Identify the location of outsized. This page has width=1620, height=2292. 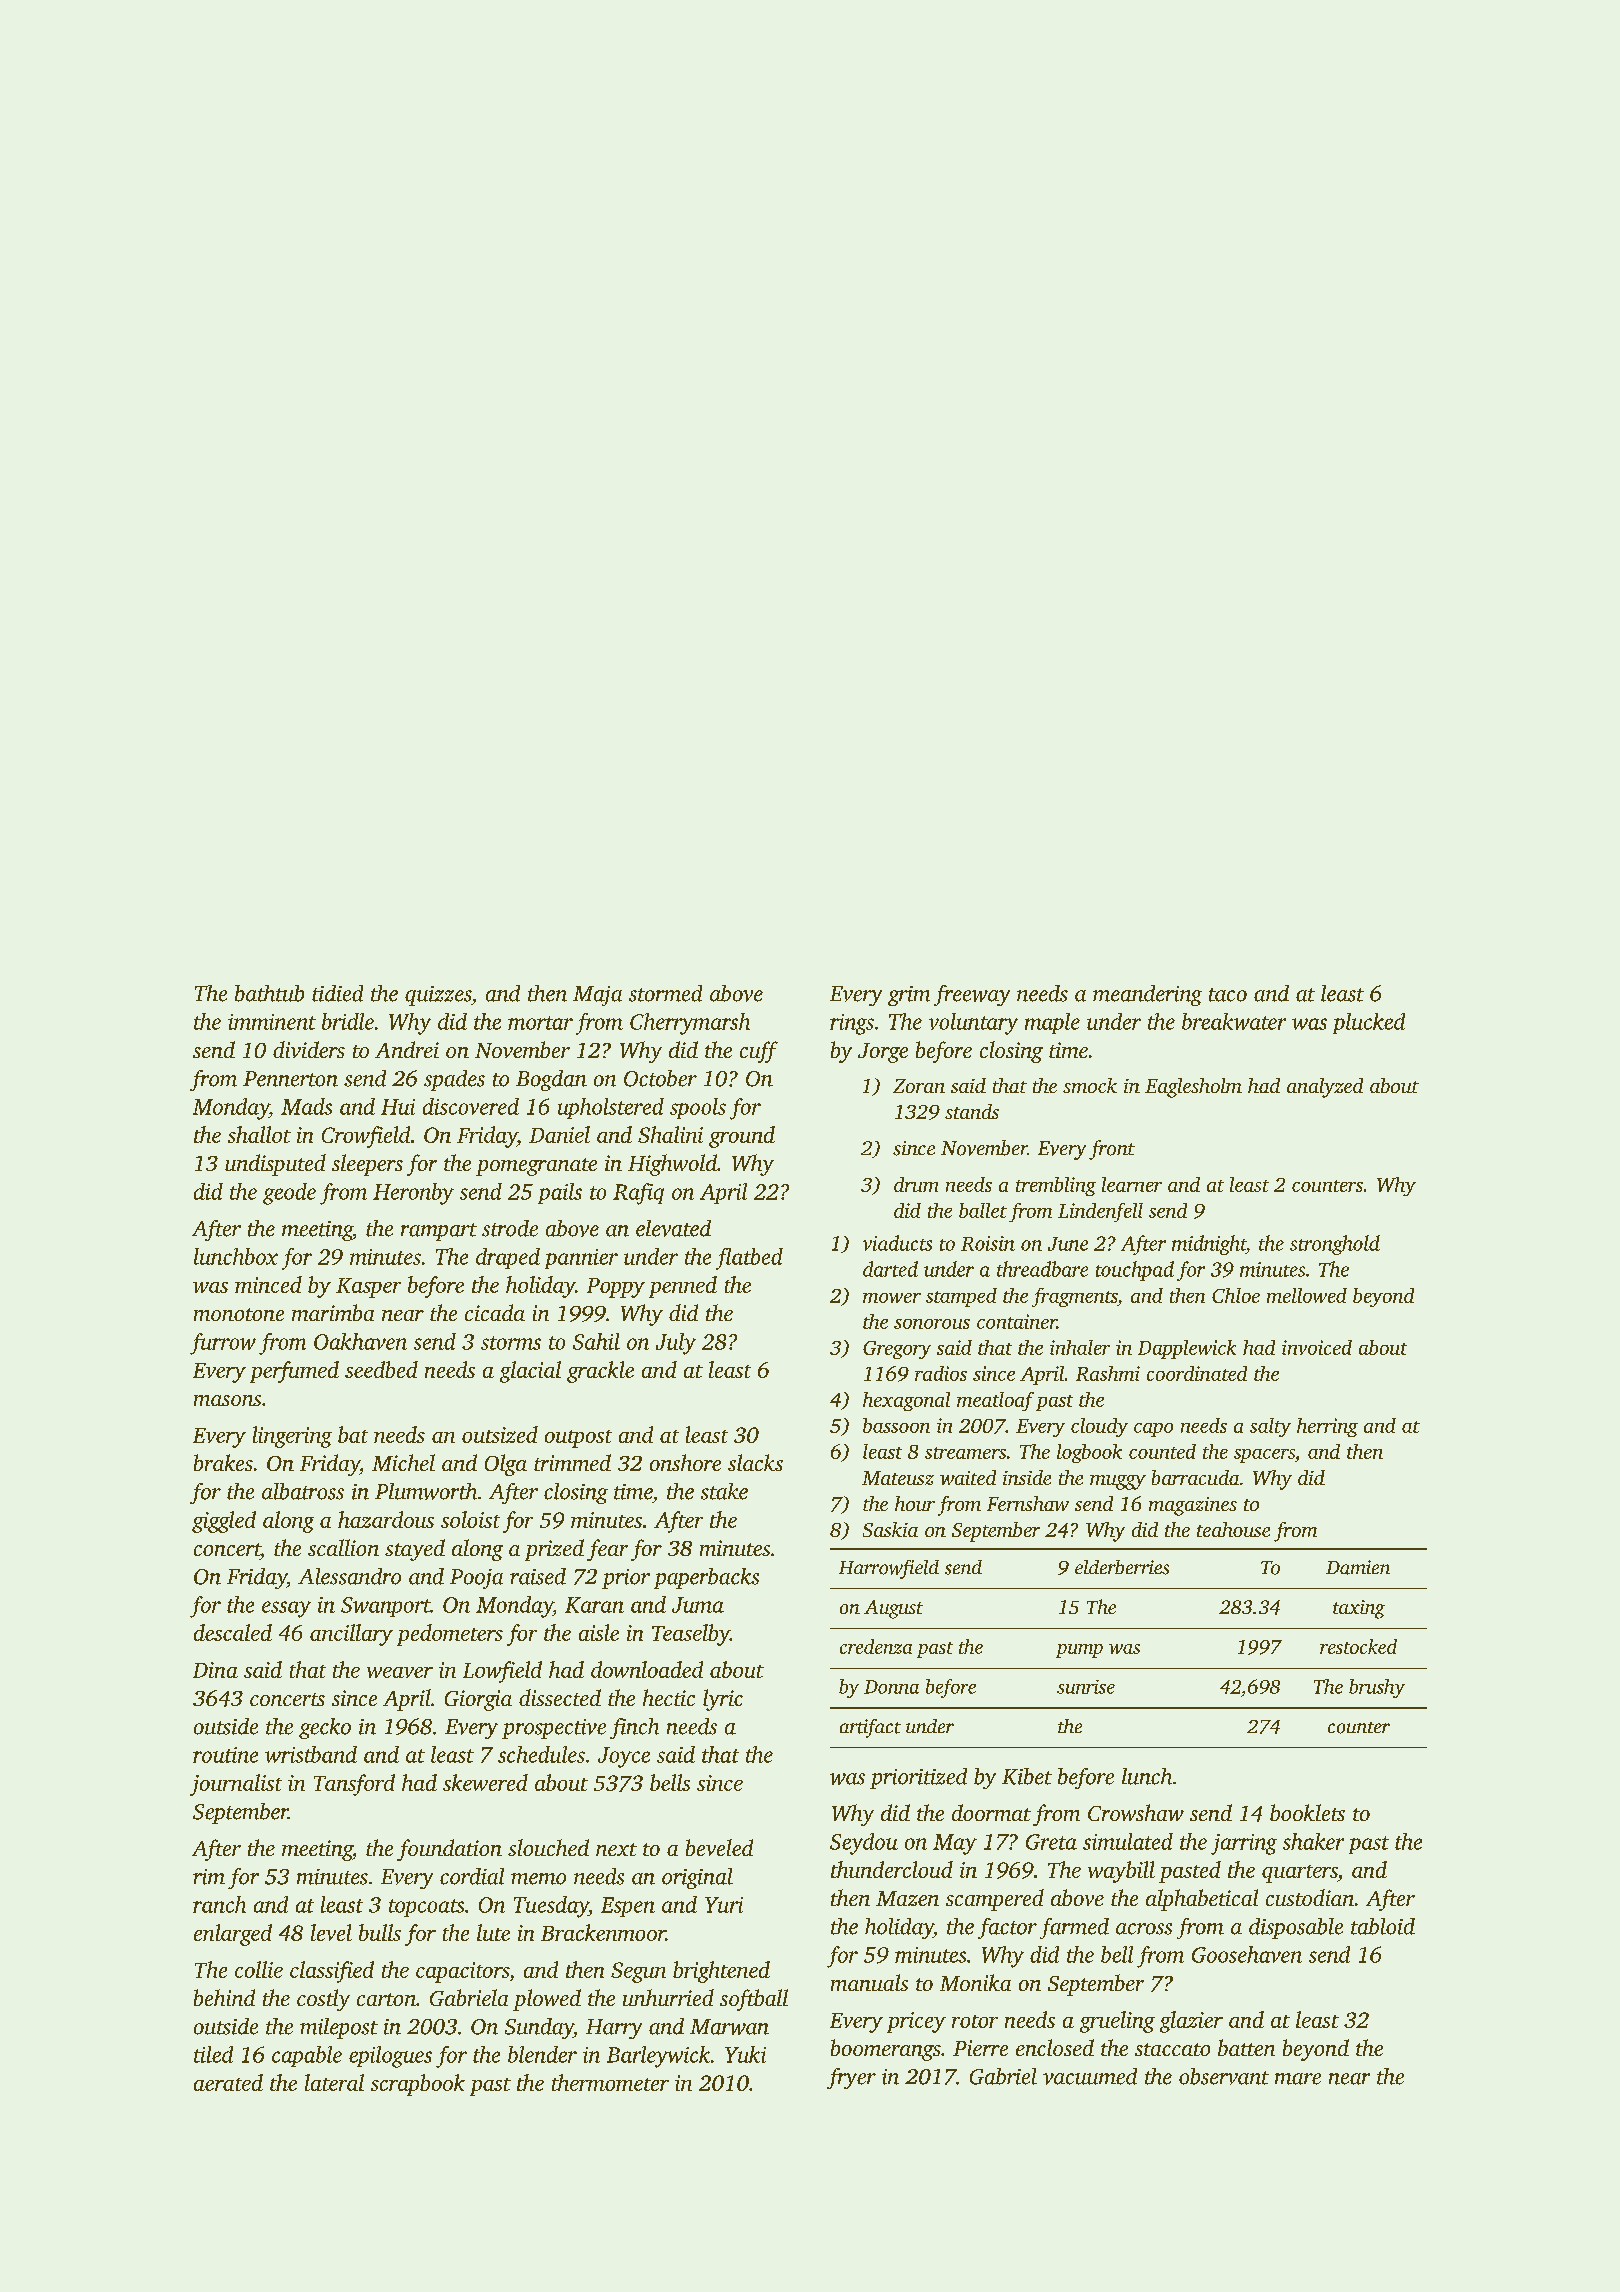
(500, 1434).
